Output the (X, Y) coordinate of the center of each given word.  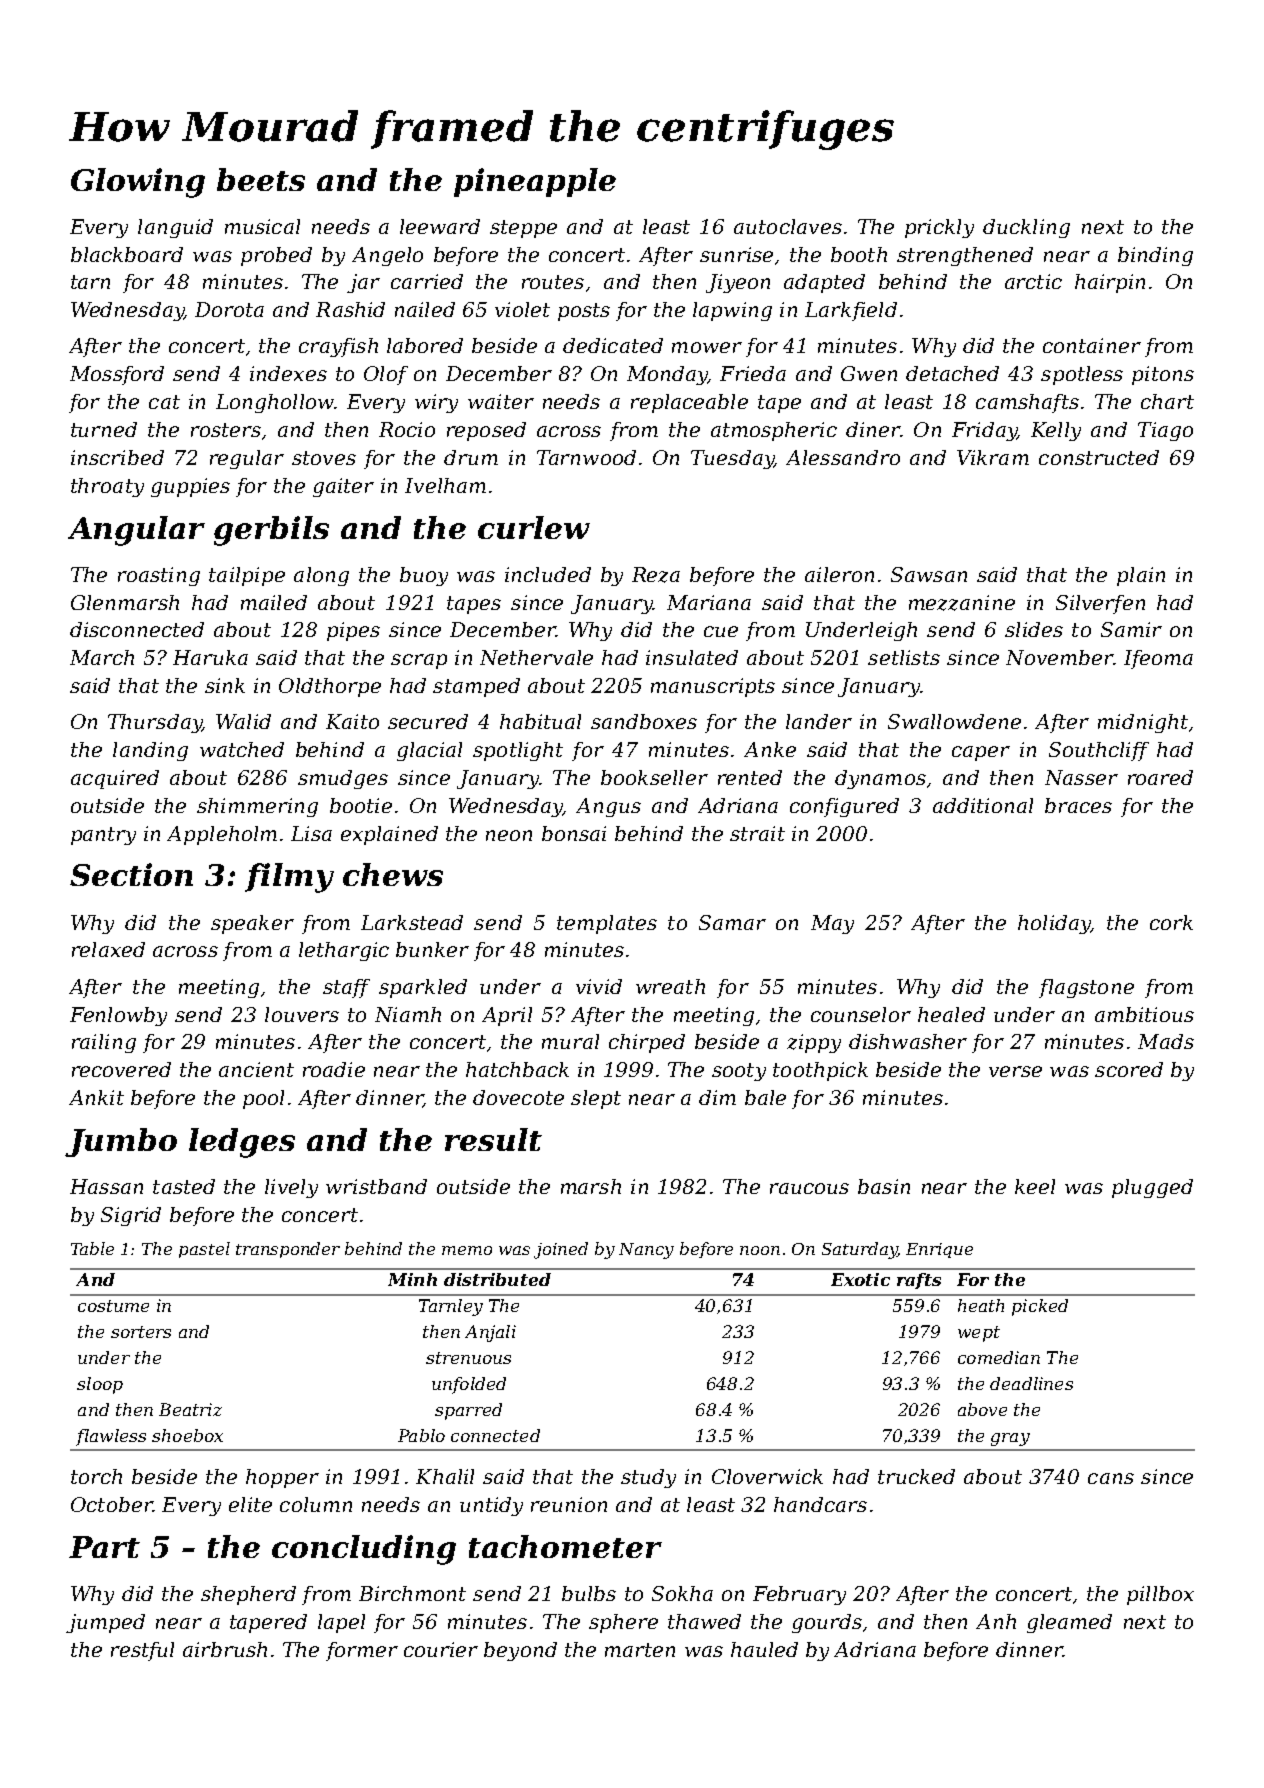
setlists (904, 657)
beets (261, 179)
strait (757, 833)
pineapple (535, 182)
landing (150, 751)
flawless (111, 1437)
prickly (939, 228)
